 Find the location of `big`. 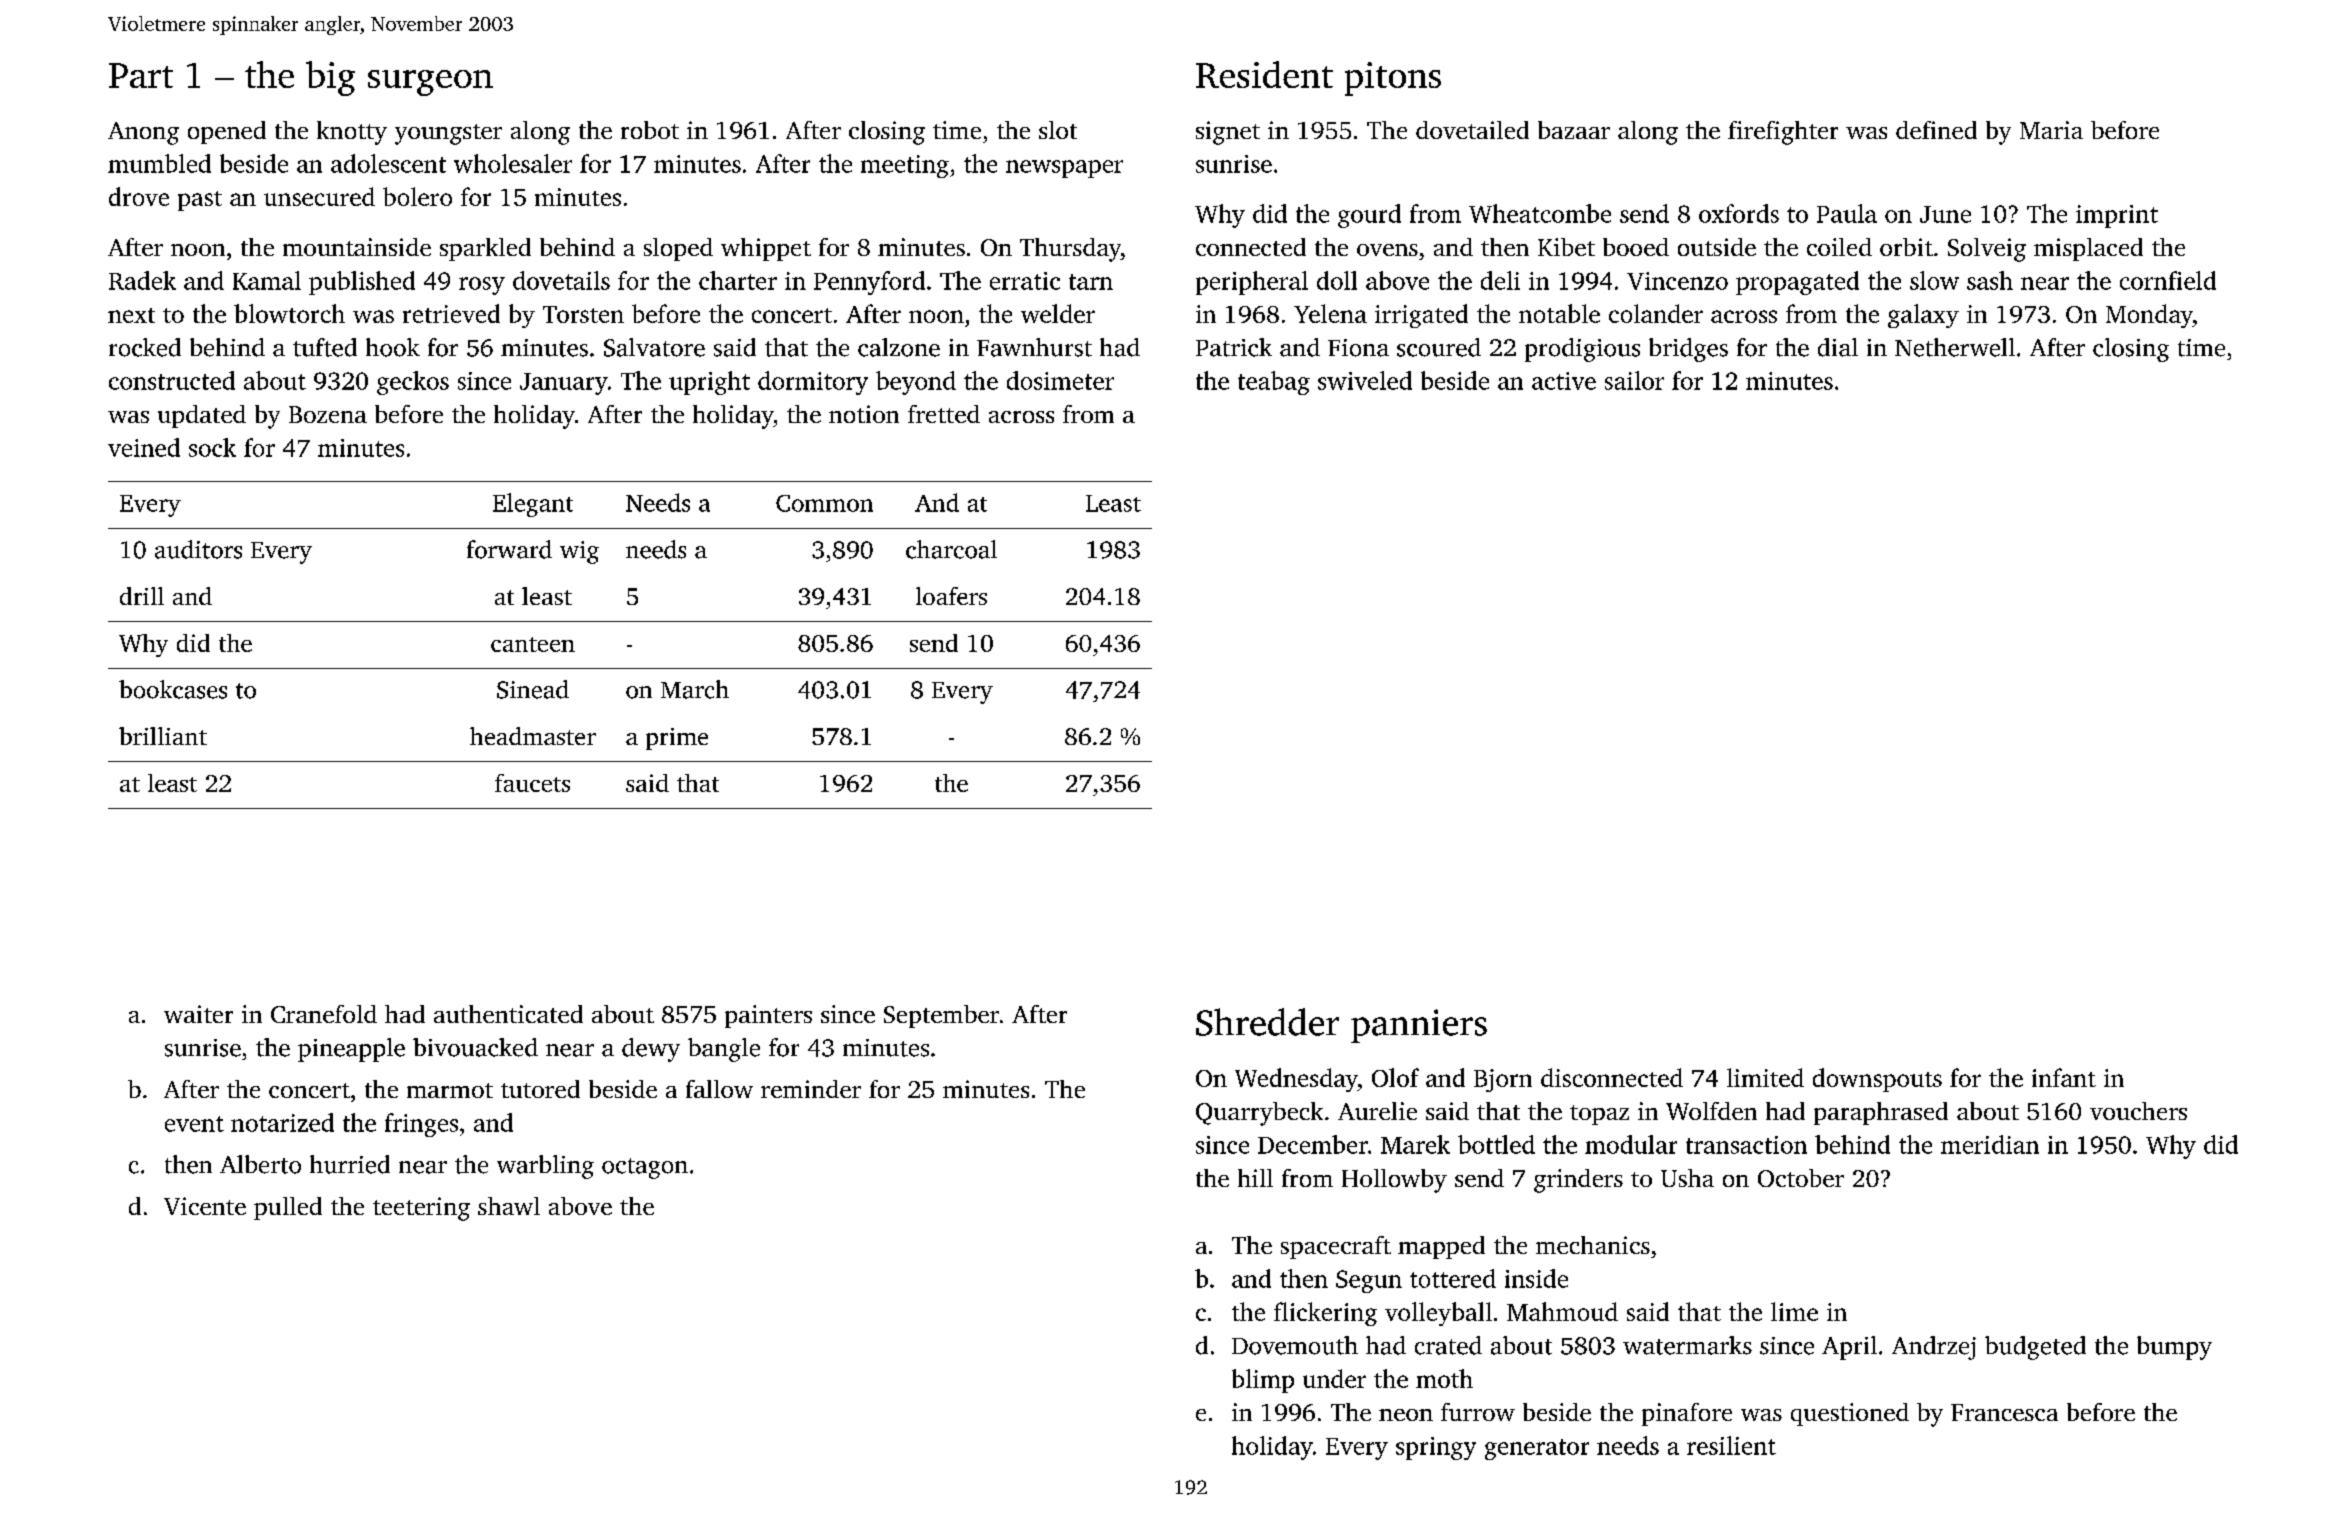

big is located at coordinates (330, 78).
